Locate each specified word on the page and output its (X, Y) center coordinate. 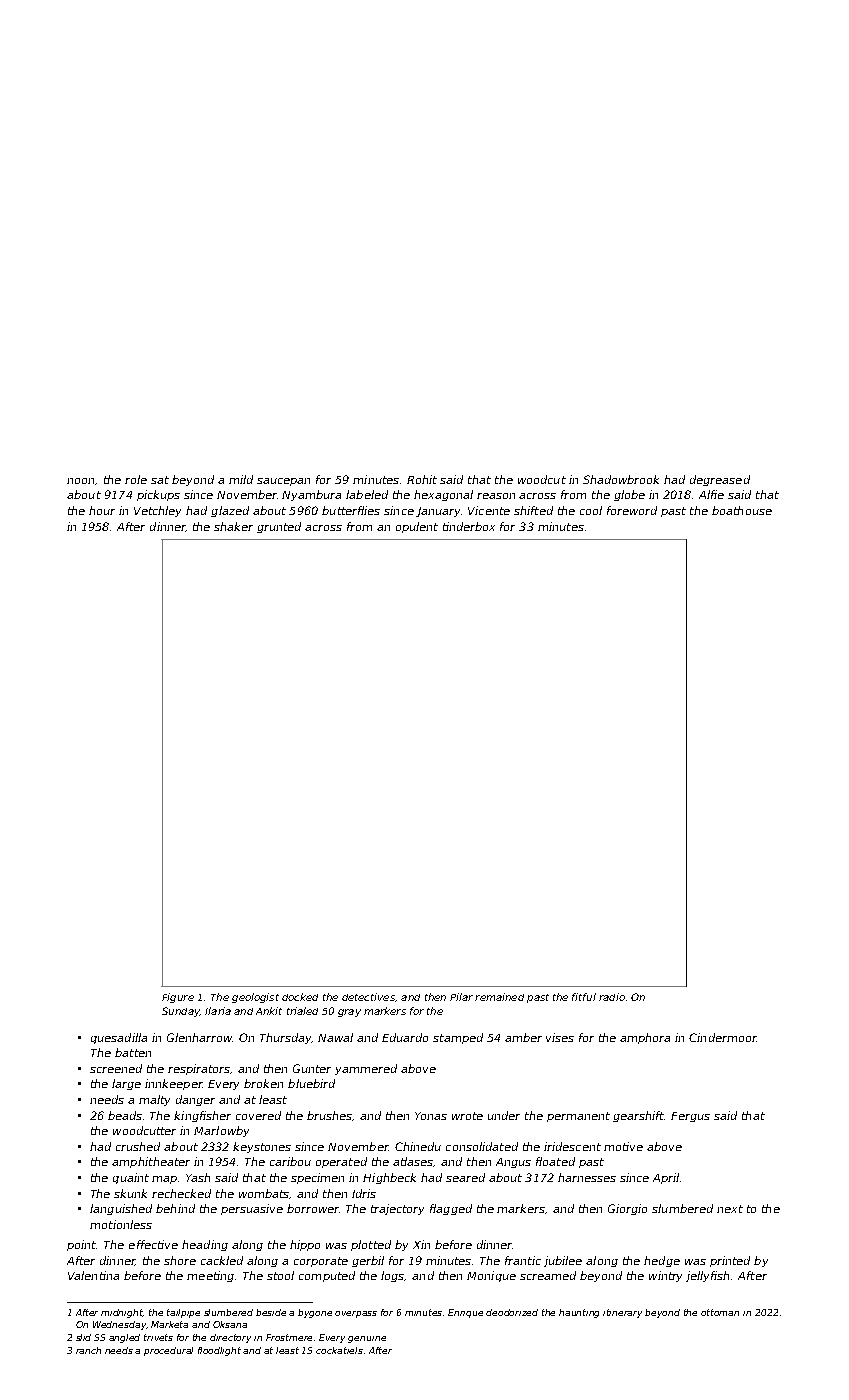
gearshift (639, 1116)
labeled (367, 494)
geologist (255, 998)
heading (205, 1245)
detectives (368, 997)
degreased (720, 480)
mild (241, 479)
